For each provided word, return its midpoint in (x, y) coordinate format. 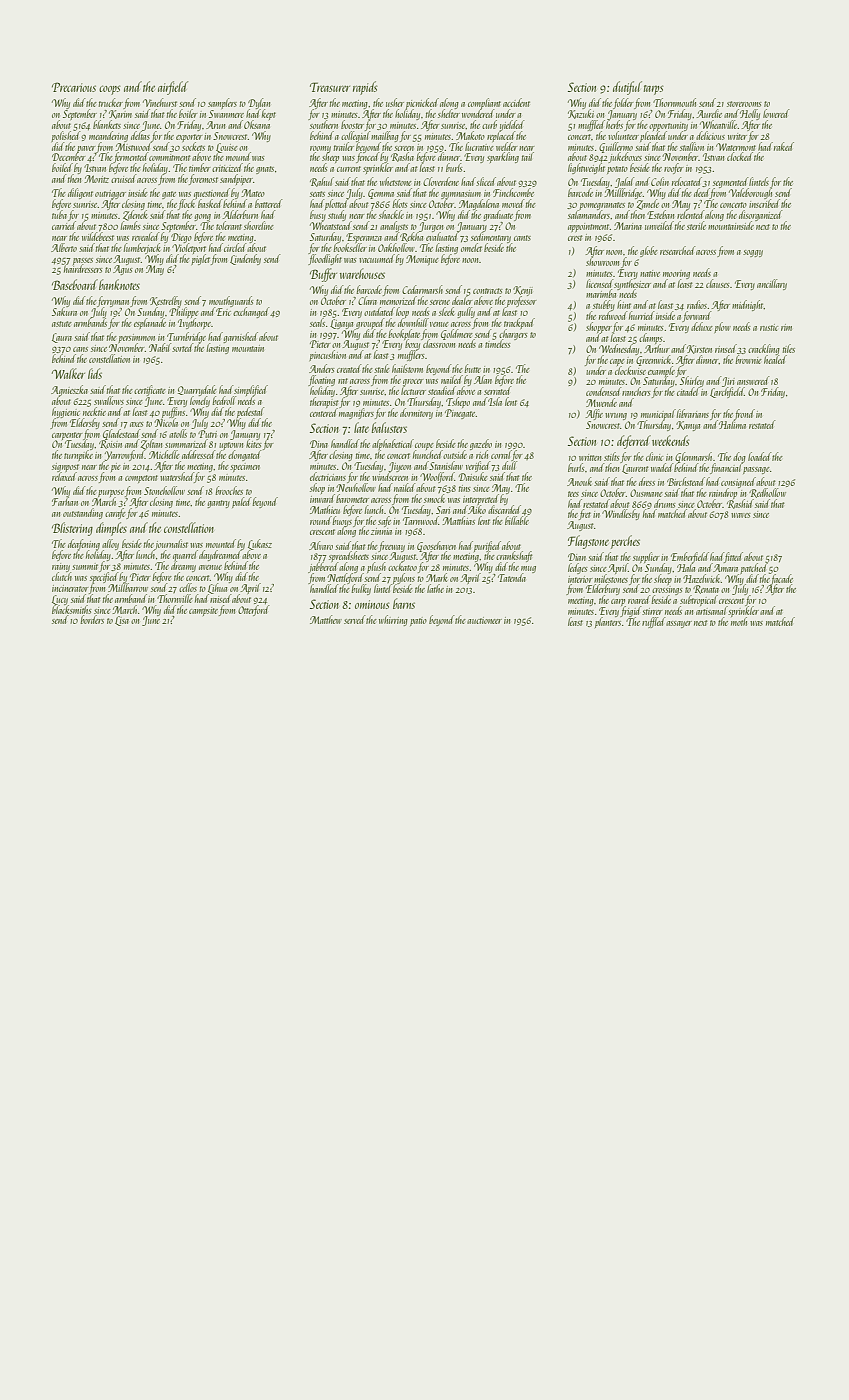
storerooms (744, 104)
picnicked (422, 104)
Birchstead (686, 481)
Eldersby (85, 423)
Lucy (60, 600)
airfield (173, 88)
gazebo (481, 445)
